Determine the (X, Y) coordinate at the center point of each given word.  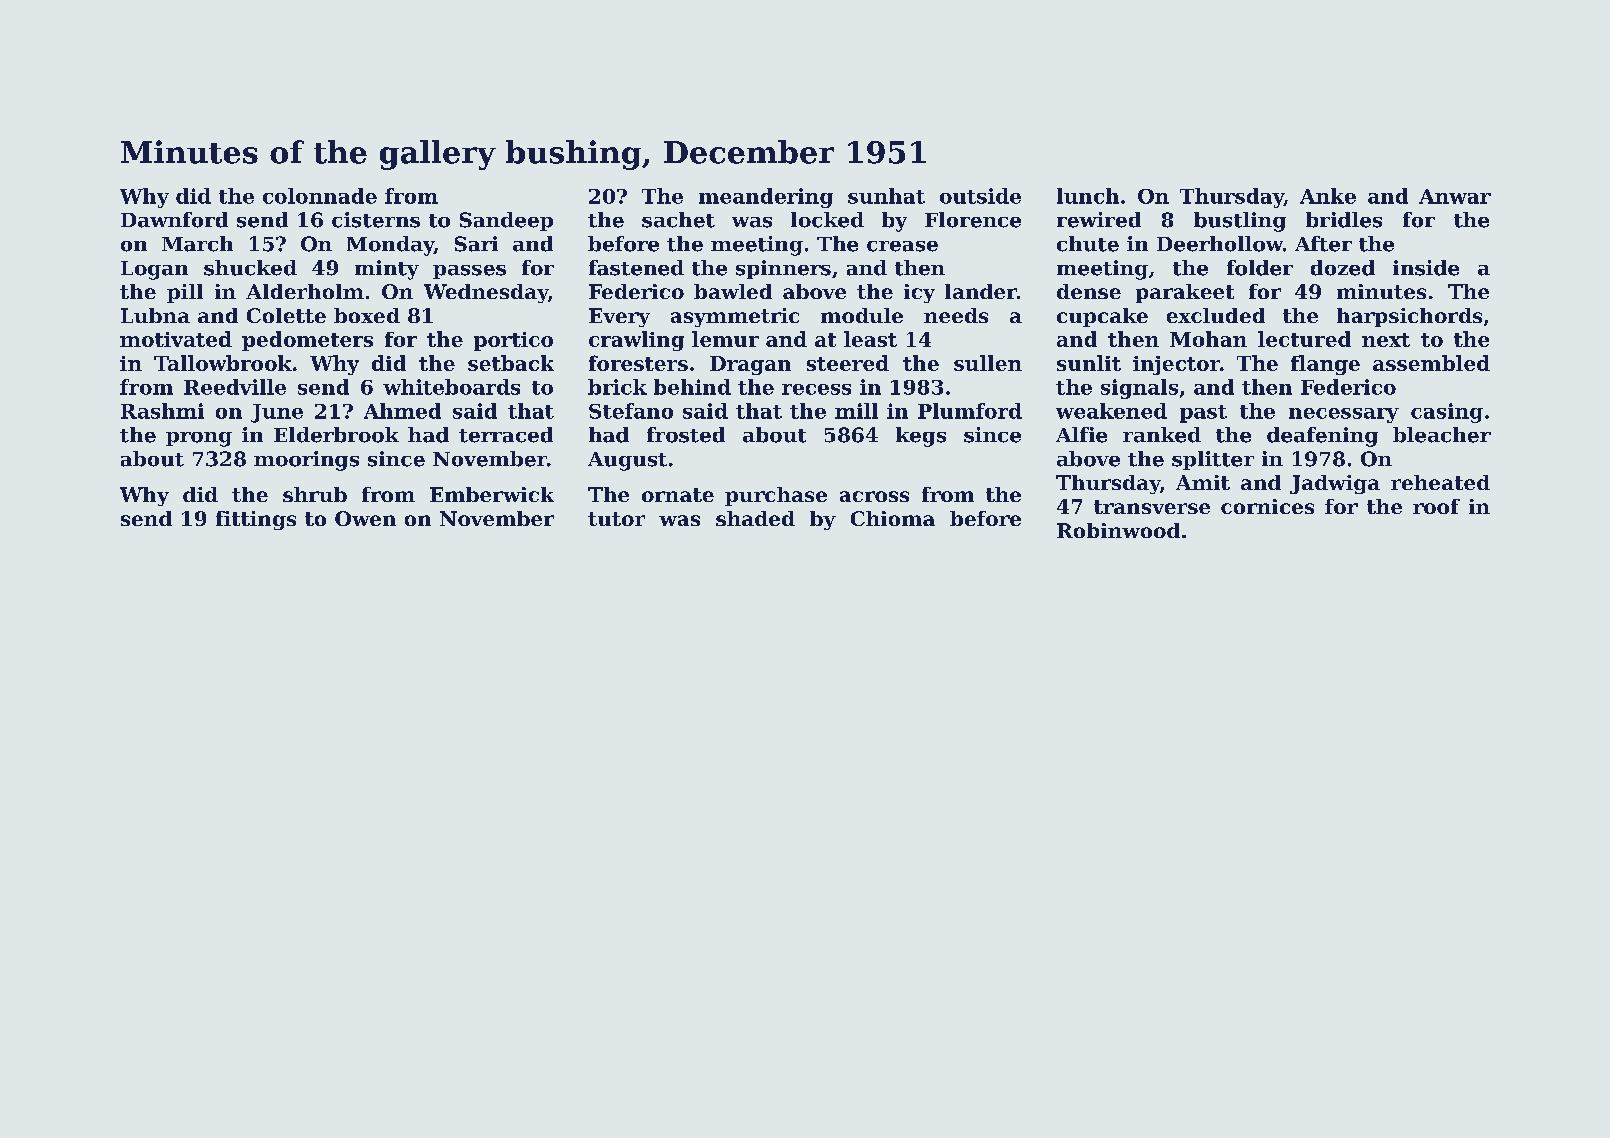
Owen (365, 518)
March (197, 244)
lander (981, 291)
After (1323, 244)
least (870, 339)
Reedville (235, 387)
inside (1426, 268)
